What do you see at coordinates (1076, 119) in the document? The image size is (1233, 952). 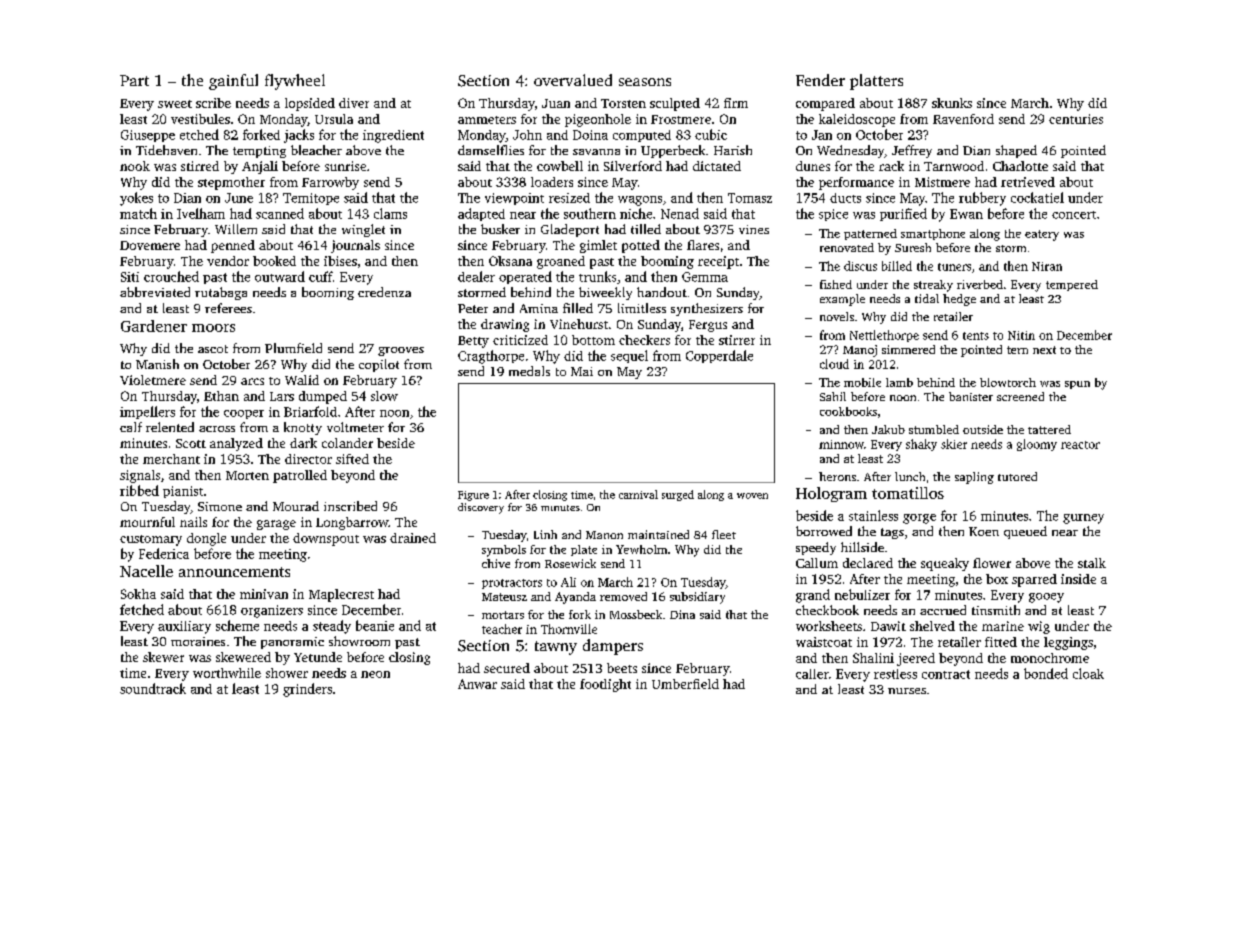 I see `centuries` at bounding box center [1076, 119].
